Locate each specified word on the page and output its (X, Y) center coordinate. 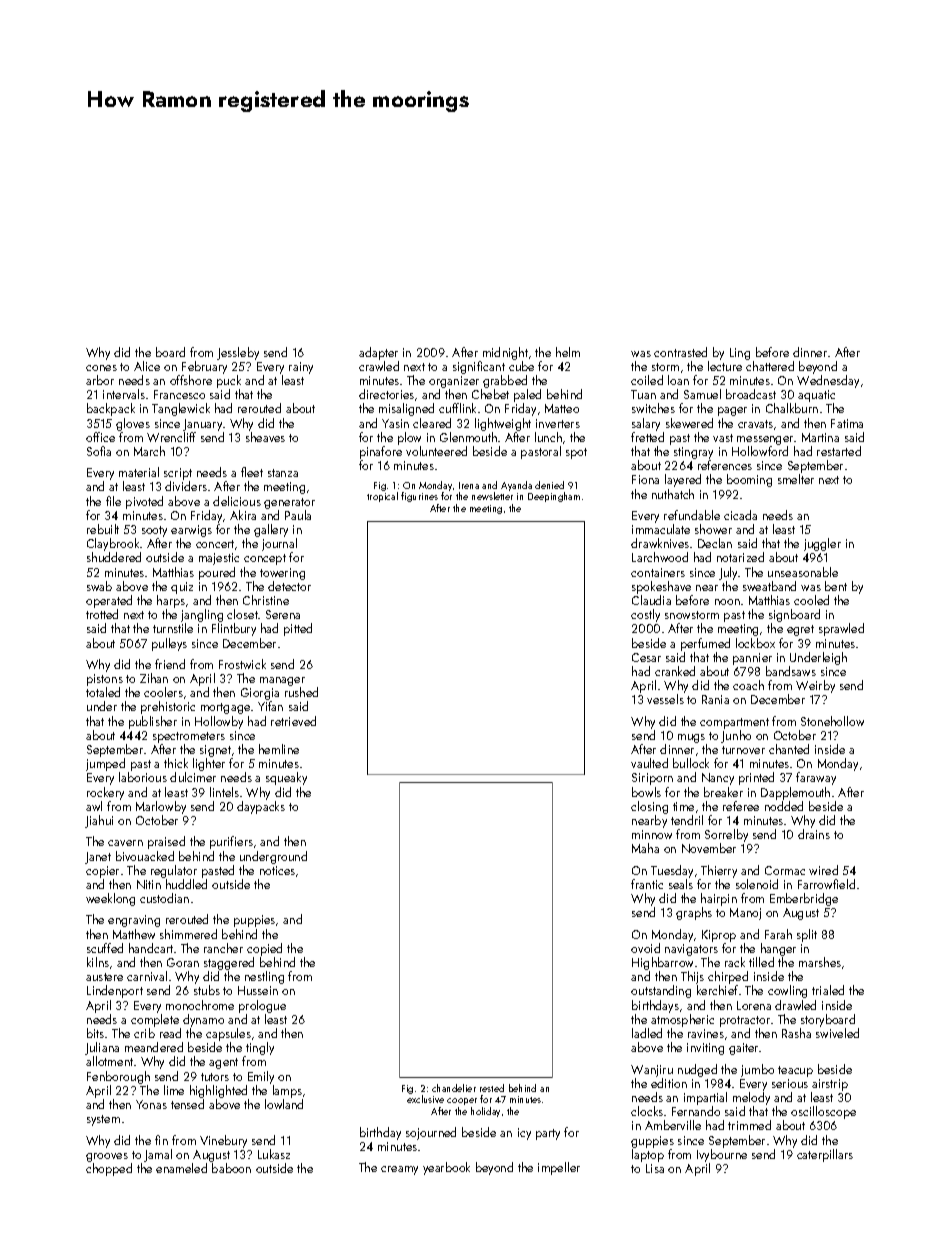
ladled (647, 1033)
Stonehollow (832, 721)
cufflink (457, 408)
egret (800, 630)
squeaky (286, 778)
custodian (164, 898)
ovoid (645, 948)
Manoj (745, 914)
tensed (187, 1104)
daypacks (261, 807)
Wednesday (828, 381)
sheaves (265, 437)
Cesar (646, 657)
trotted (102, 614)
